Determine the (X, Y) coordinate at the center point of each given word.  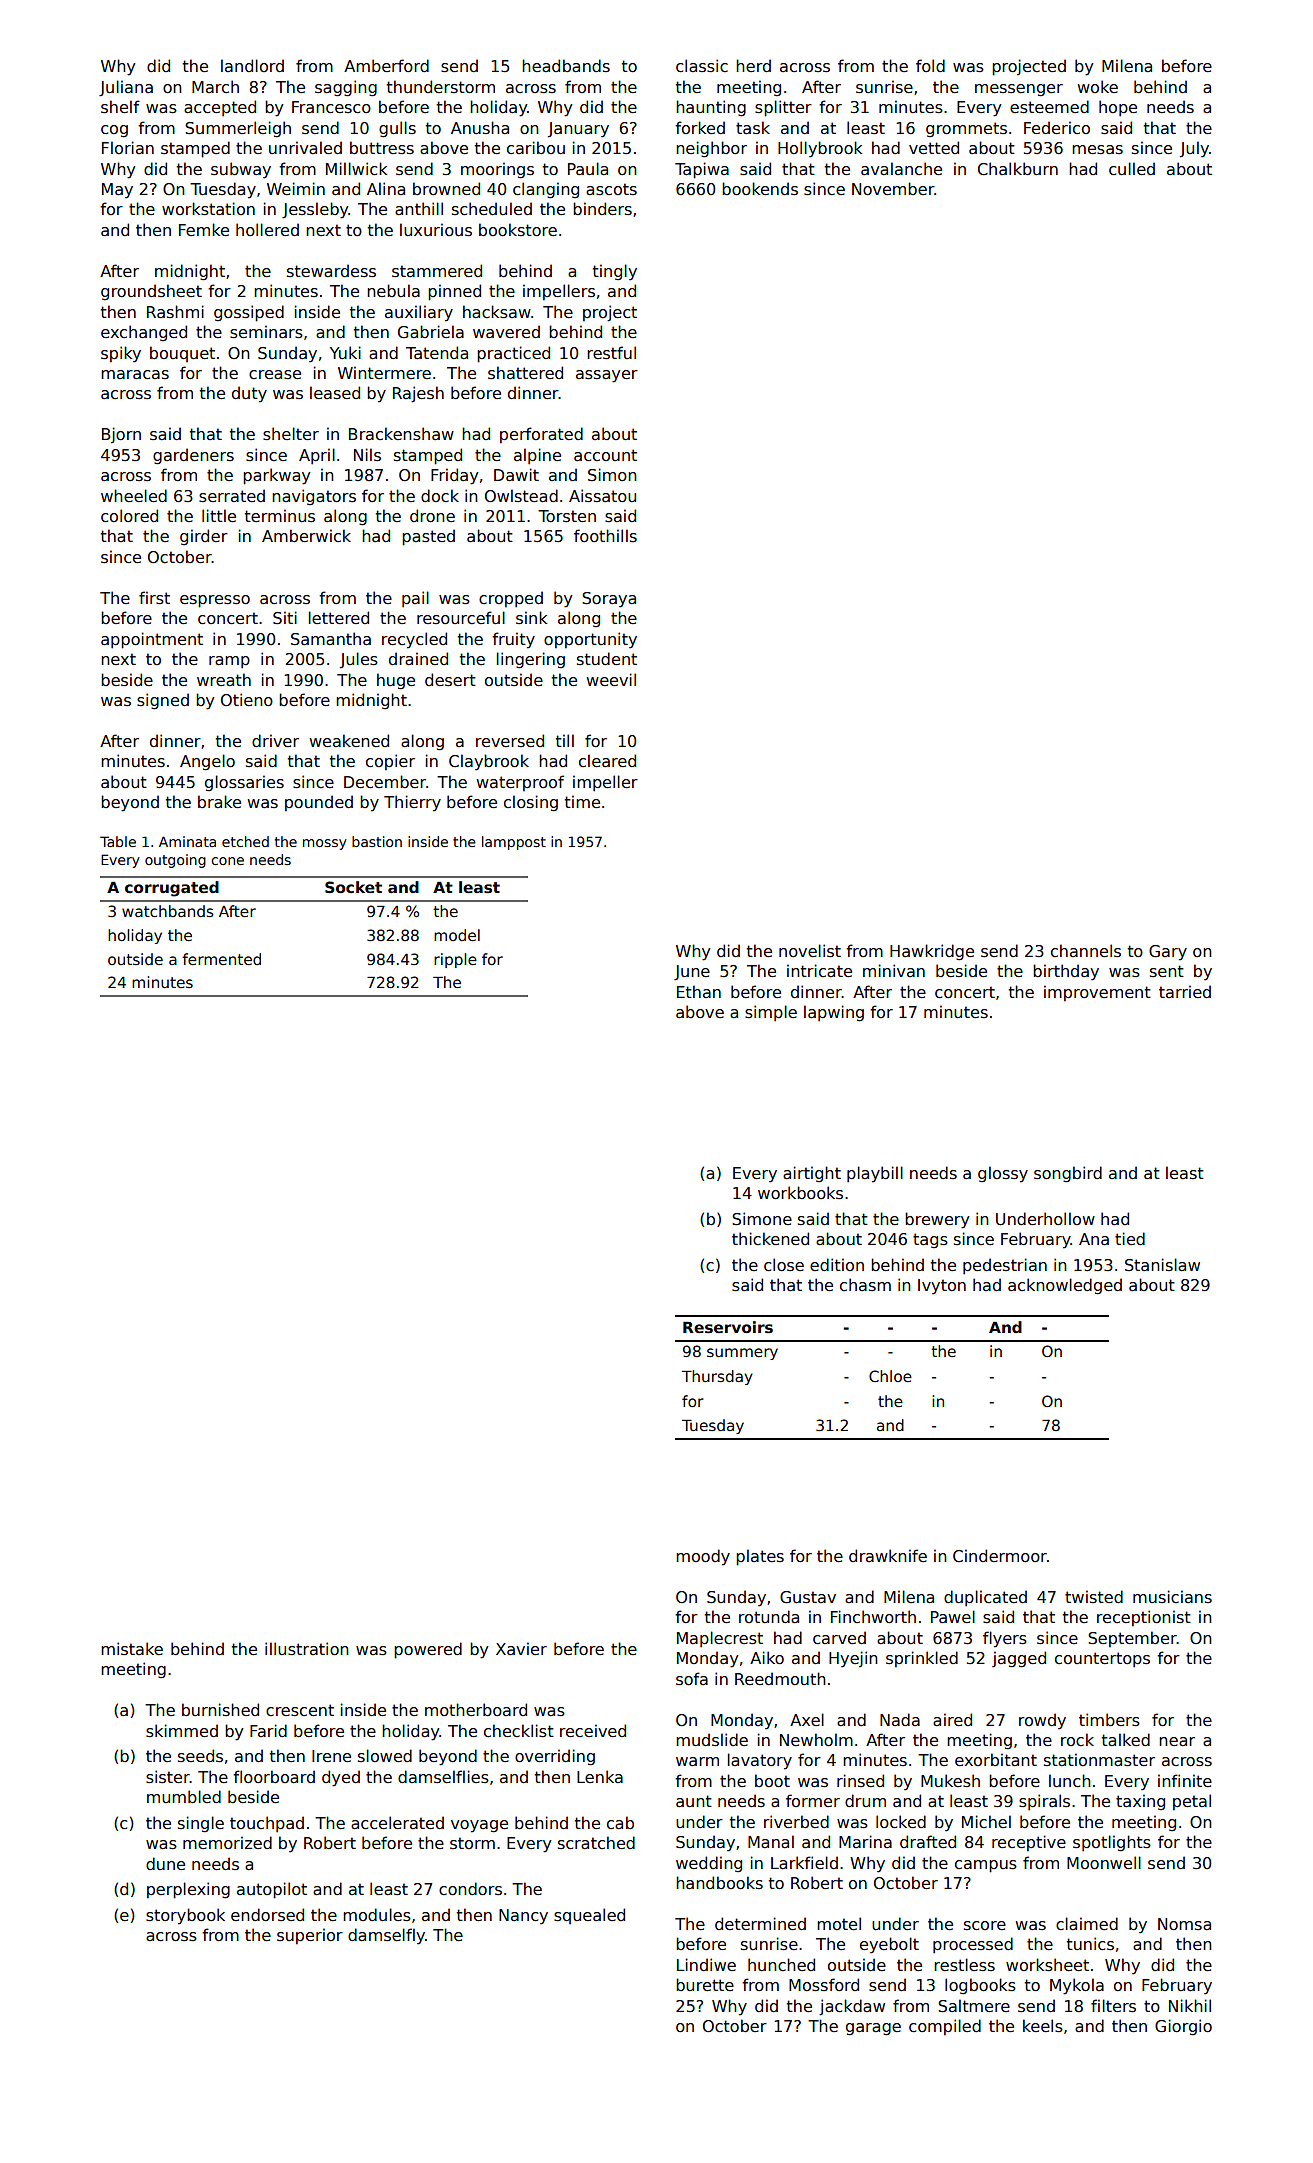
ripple (455, 960)
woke (1098, 86)
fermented (221, 959)
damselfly (386, 1936)
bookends (760, 189)
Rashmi (175, 312)
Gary (1168, 953)
